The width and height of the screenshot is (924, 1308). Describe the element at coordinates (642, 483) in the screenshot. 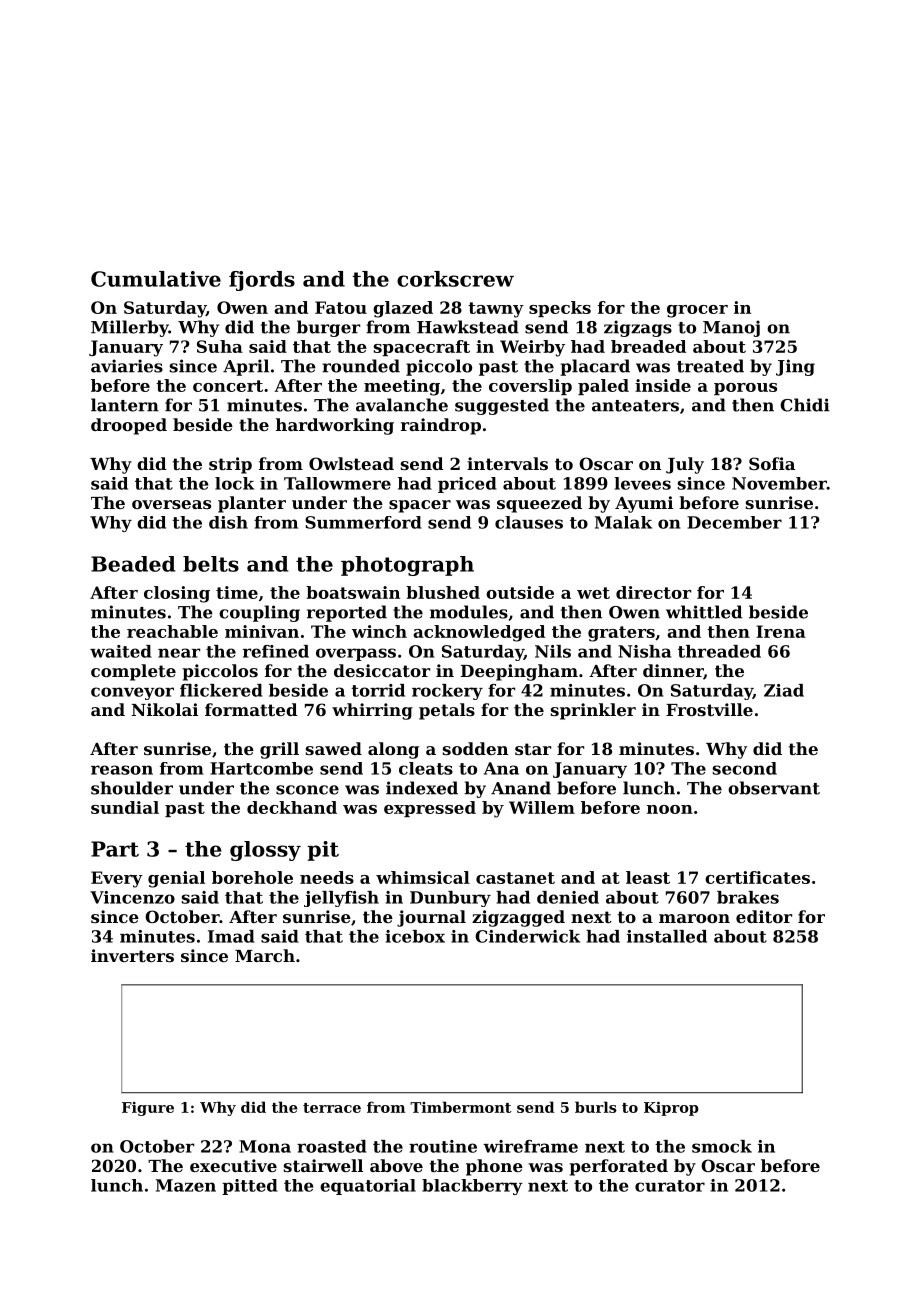

I see `levees` at that location.
